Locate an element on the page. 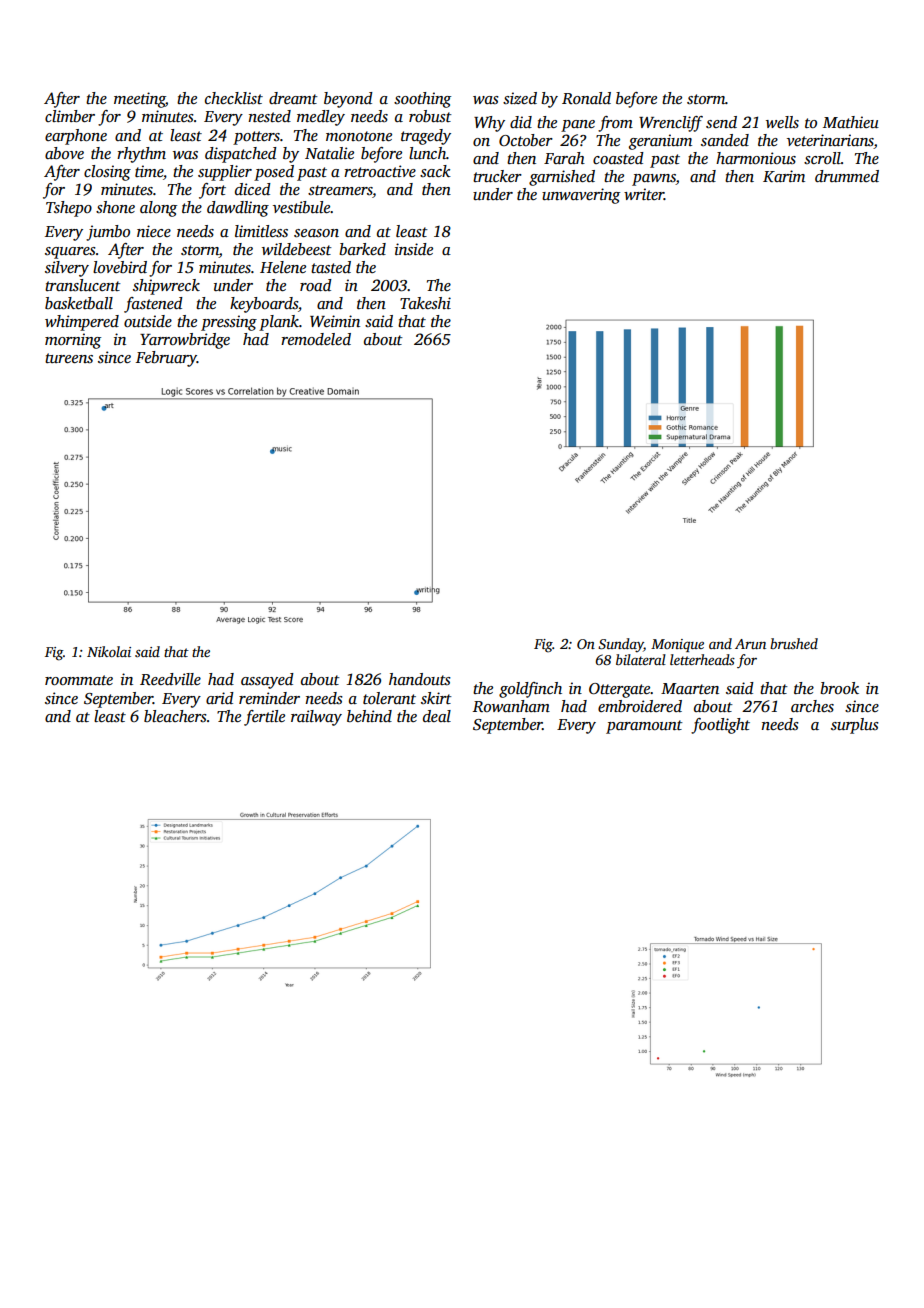 The image size is (924, 1308). Ronald is located at coordinates (586, 98).
